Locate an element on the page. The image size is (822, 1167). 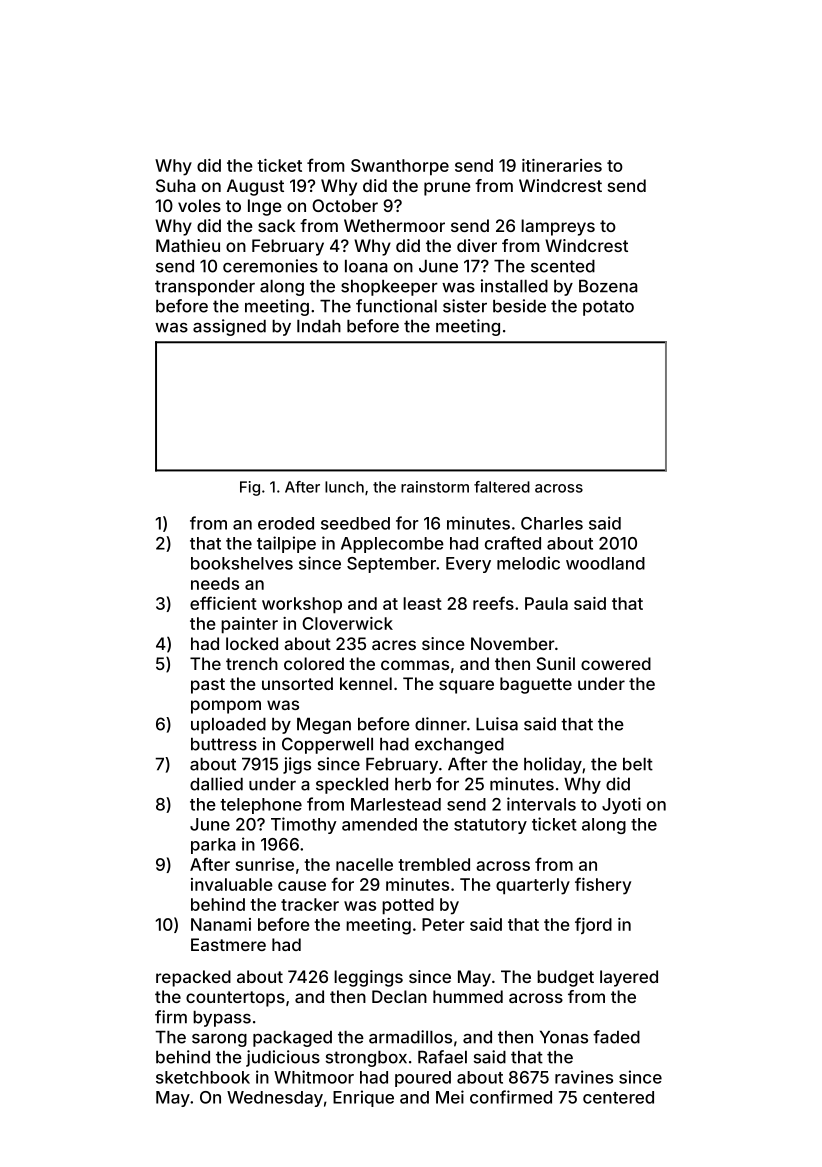
sketchbook is located at coordinates (203, 1077).
